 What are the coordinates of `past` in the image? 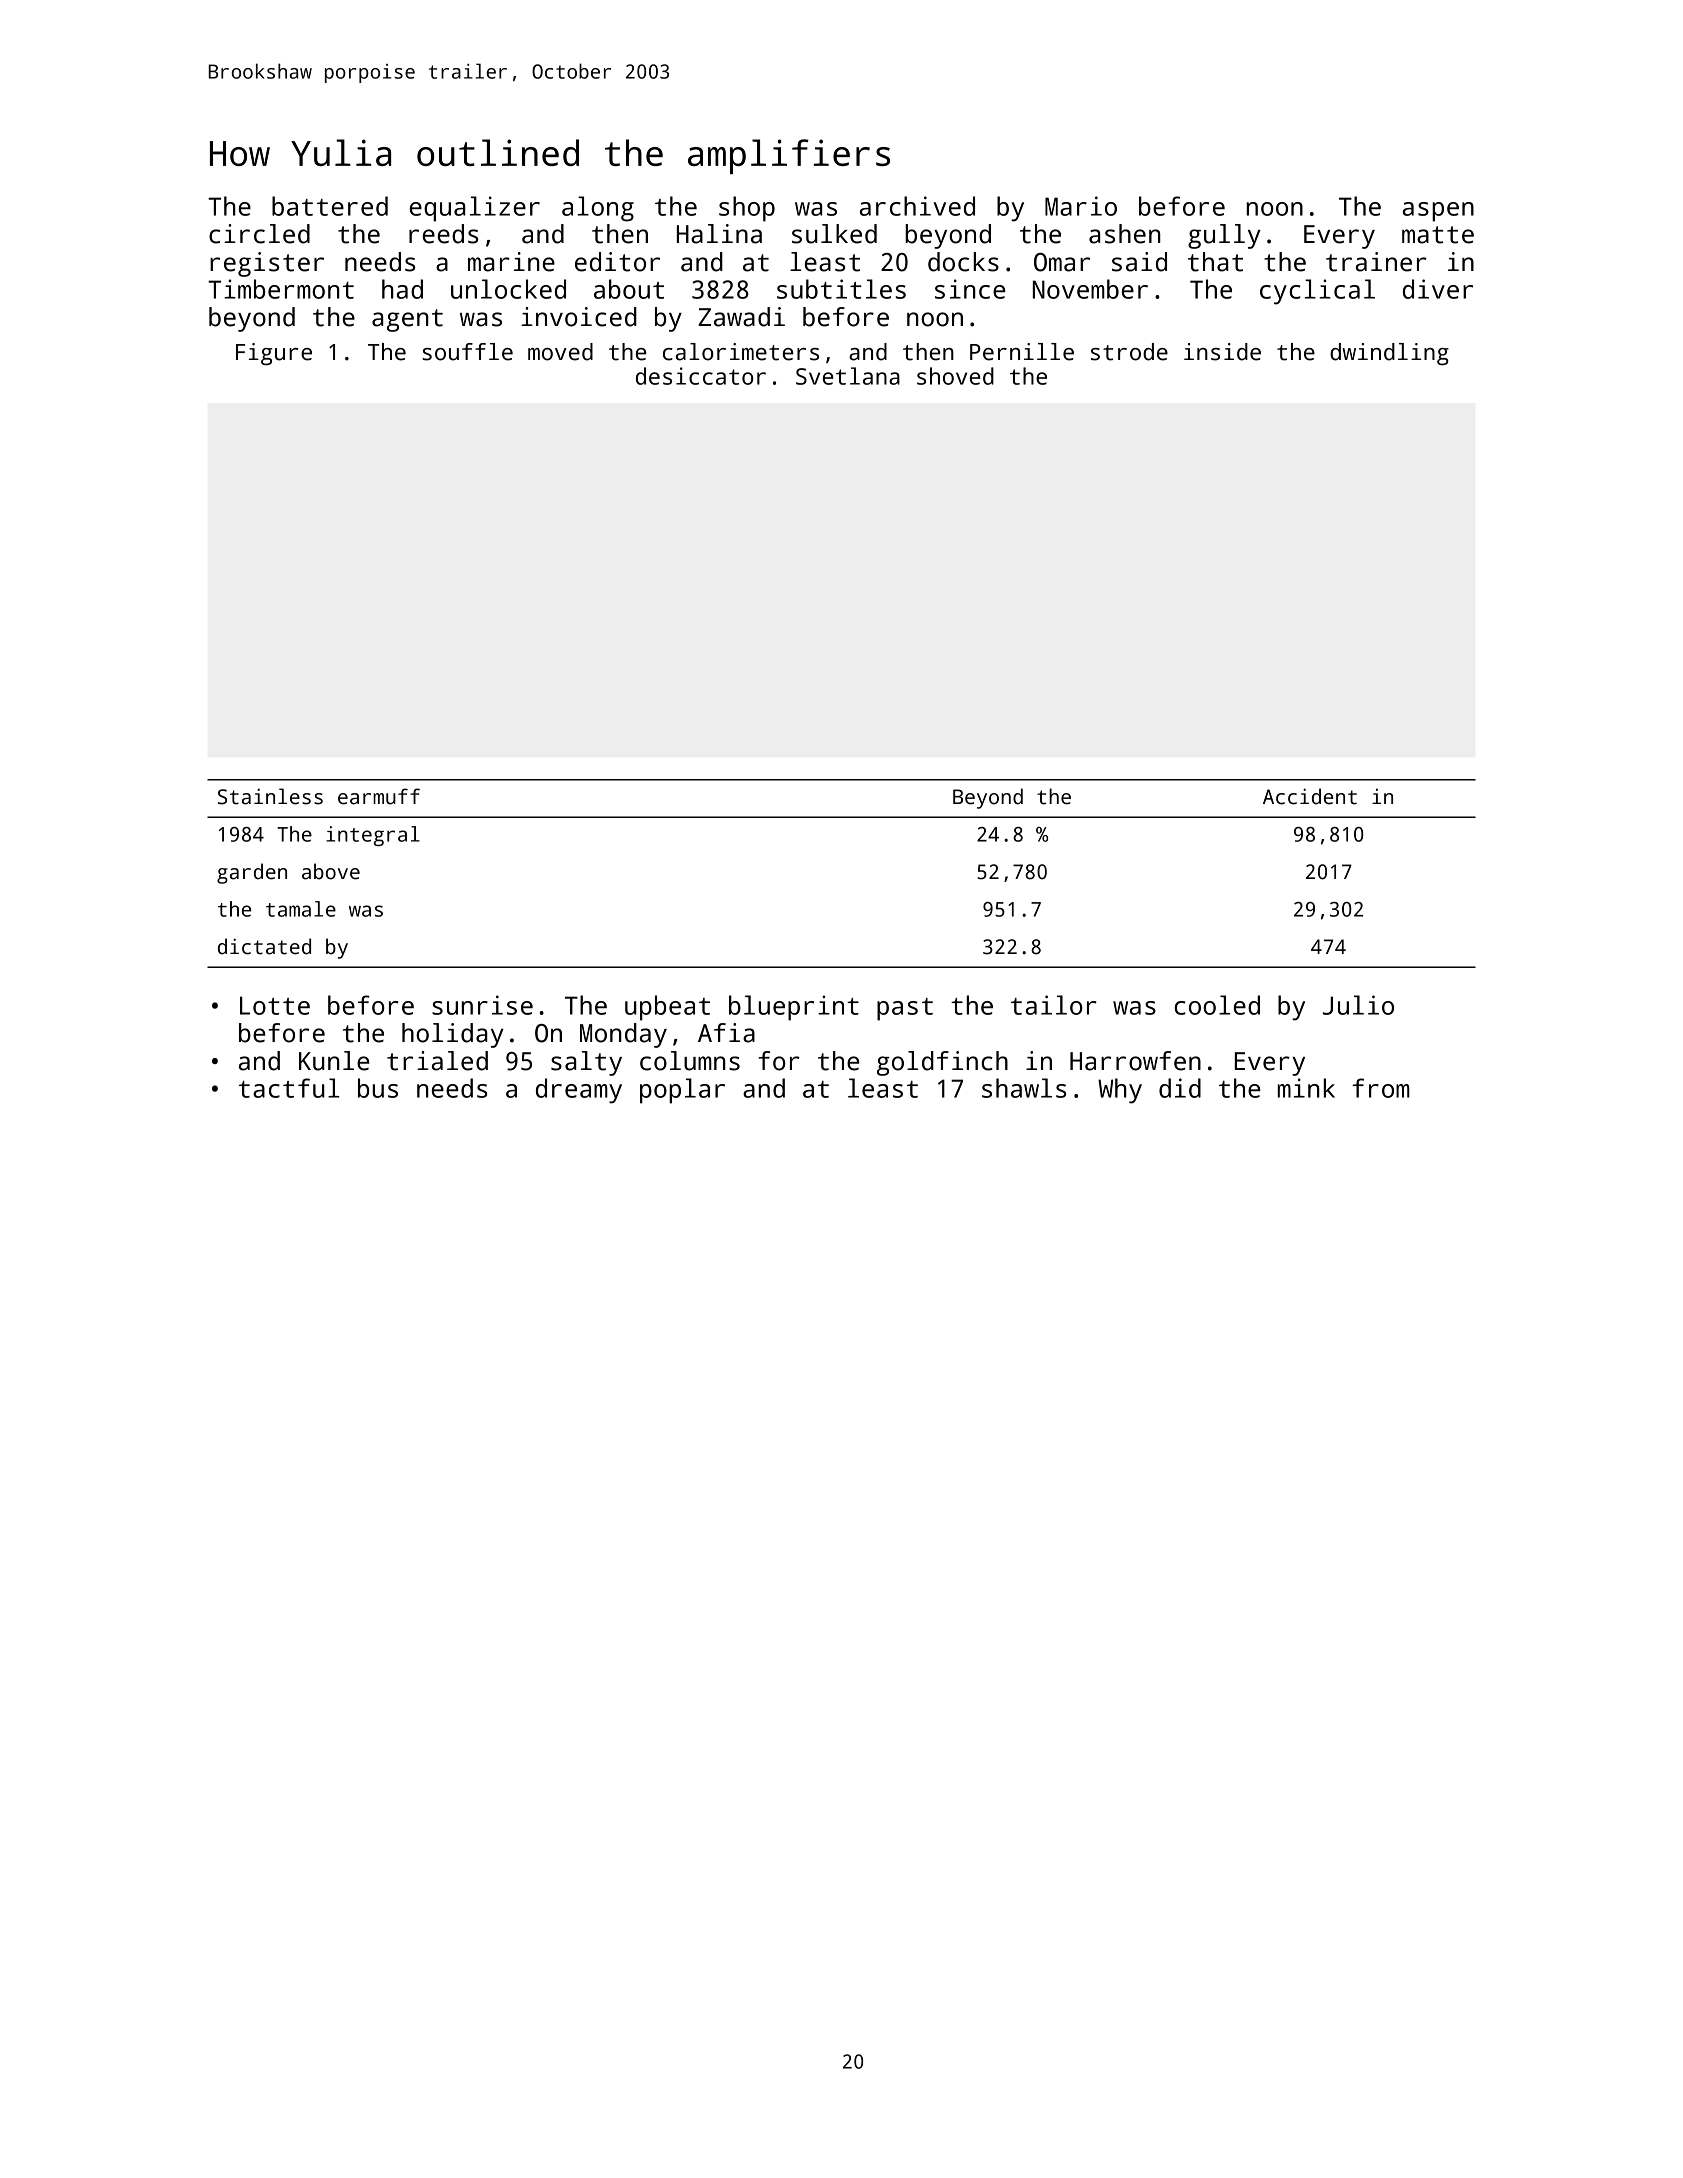 It's located at (905, 1009).
